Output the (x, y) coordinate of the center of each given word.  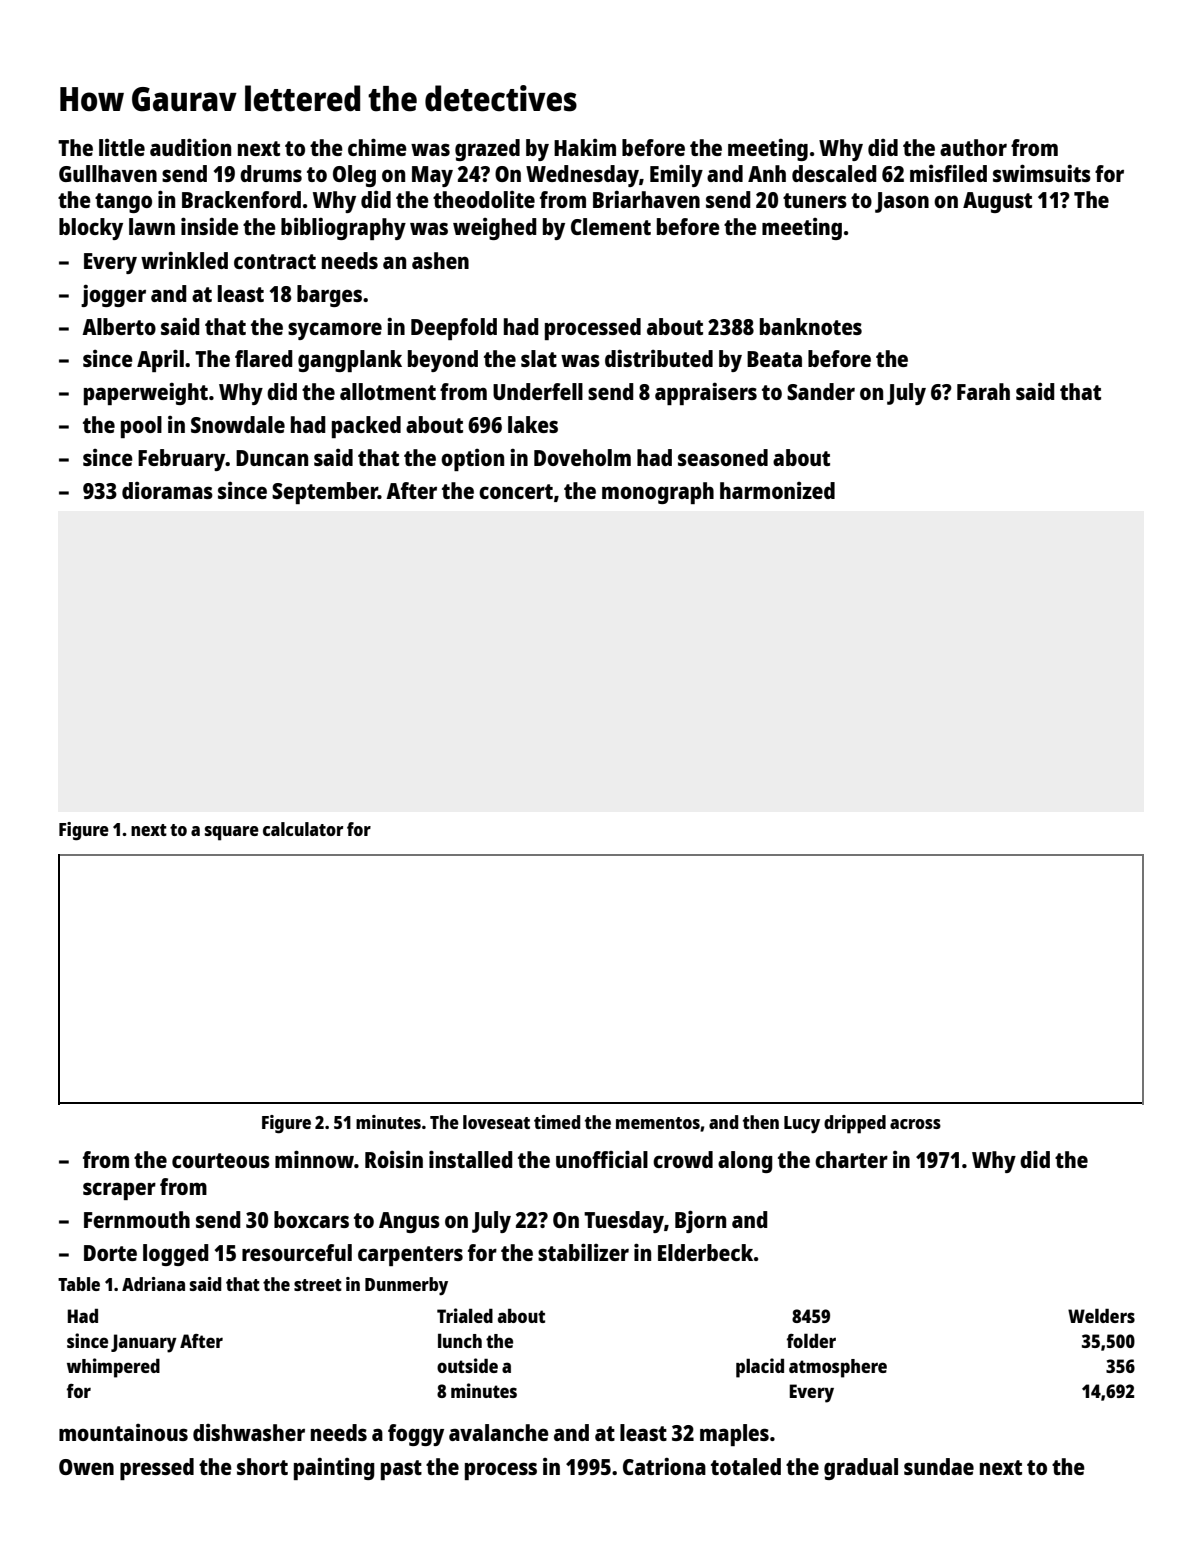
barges (329, 296)
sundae (939, 1466)
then (761, 1122)
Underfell (538, 391)
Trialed (465, 1315)
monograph (658, 493)
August (997, 202)
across (915, 1124)
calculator (303, 829)
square (232, 833)
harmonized (777, 490)
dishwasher (249, 1432)
